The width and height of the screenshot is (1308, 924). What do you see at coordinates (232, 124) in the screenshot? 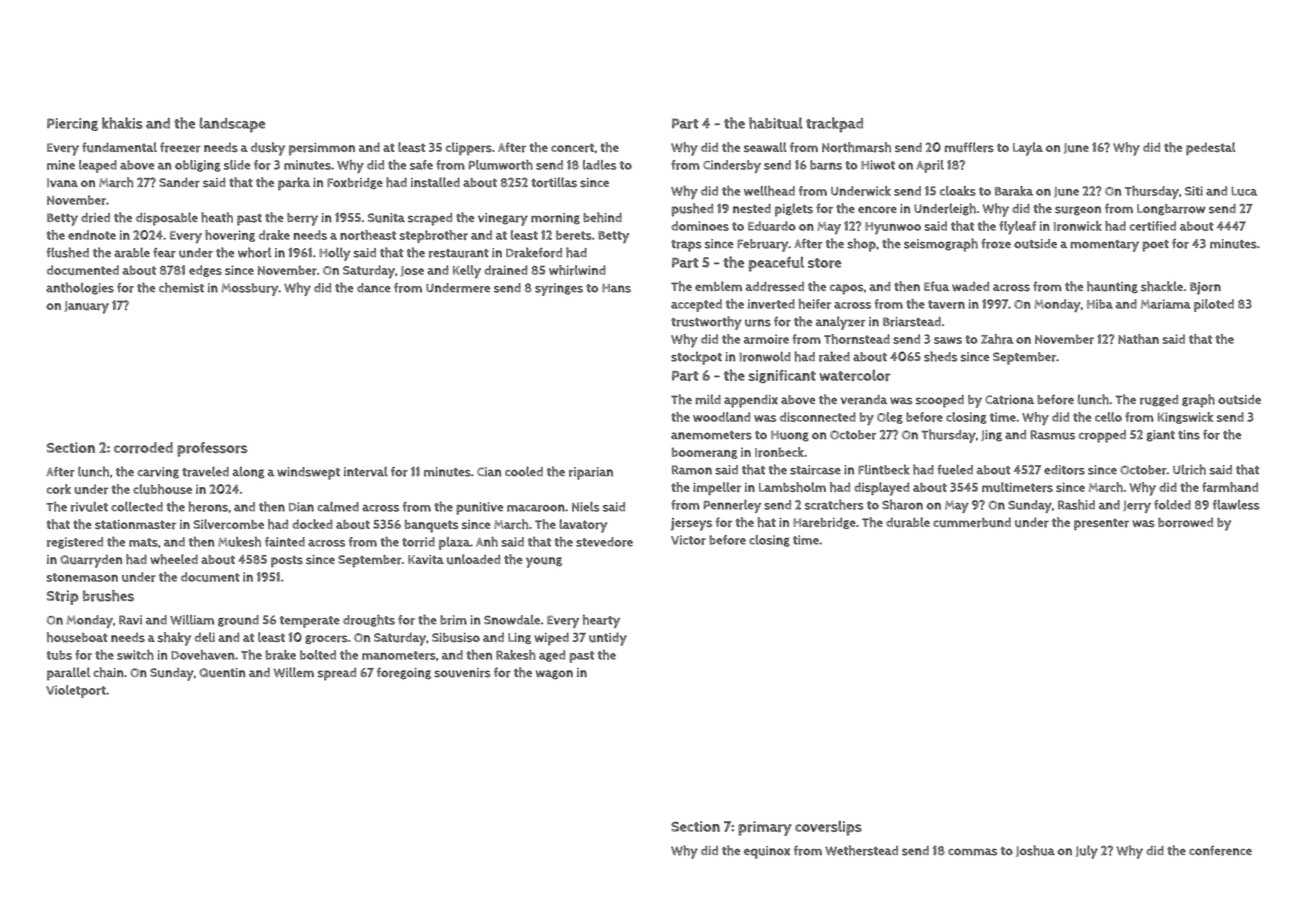
I see `landscape` at bounding box center [232, 124].
